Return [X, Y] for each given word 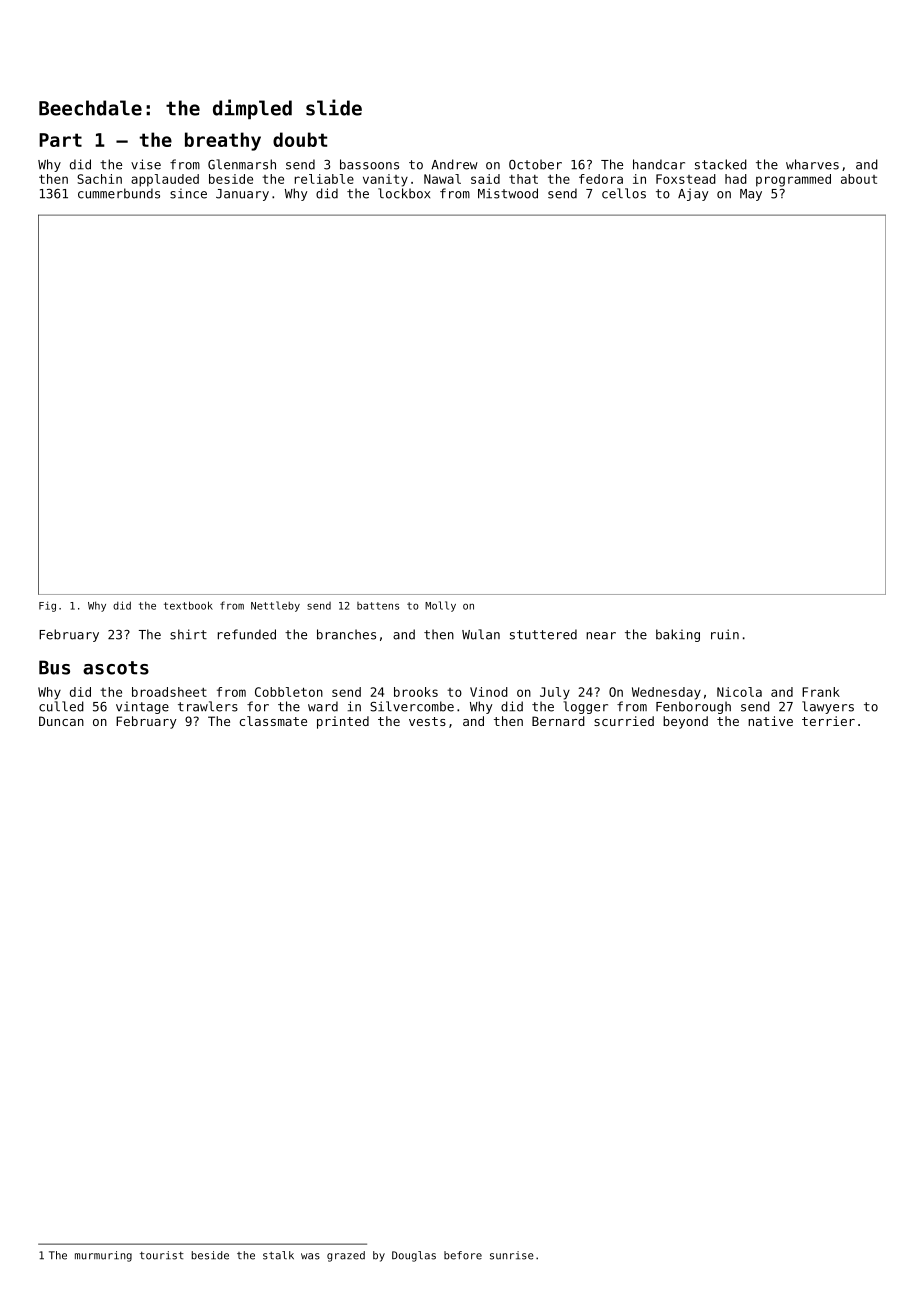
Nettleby [275, 606]
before [463, 1255]
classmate [273, 721]
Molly [440, 606]
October [535, 164]
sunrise [512, 1255]
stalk [278, 1255]
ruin [725, 634]
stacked [721, 164]
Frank [821, 692]
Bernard [558, 721]
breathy [223, 141]
